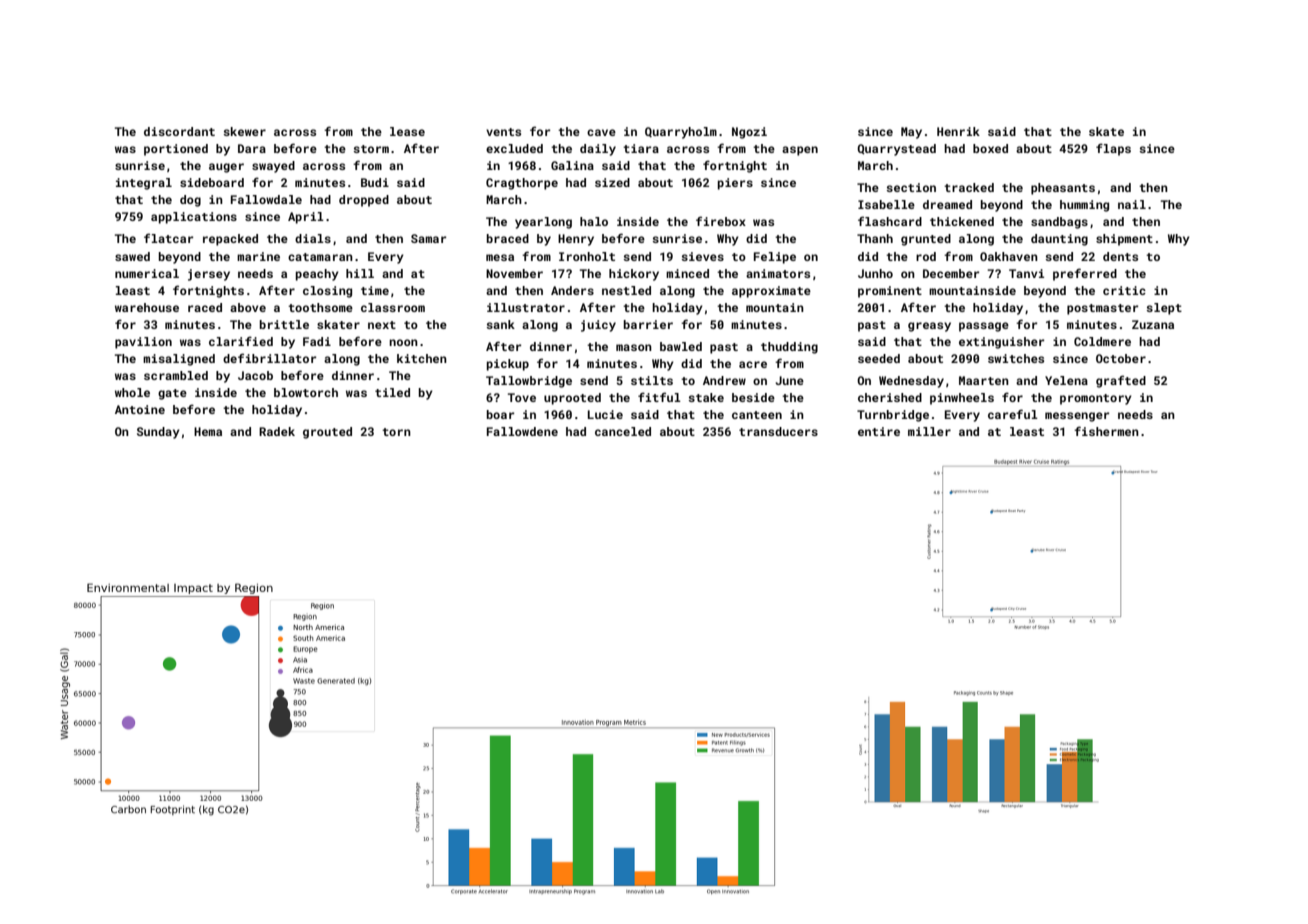  Describe the element at coordinates (1001, 343) in the image. I see `extinguisher` at that location.
